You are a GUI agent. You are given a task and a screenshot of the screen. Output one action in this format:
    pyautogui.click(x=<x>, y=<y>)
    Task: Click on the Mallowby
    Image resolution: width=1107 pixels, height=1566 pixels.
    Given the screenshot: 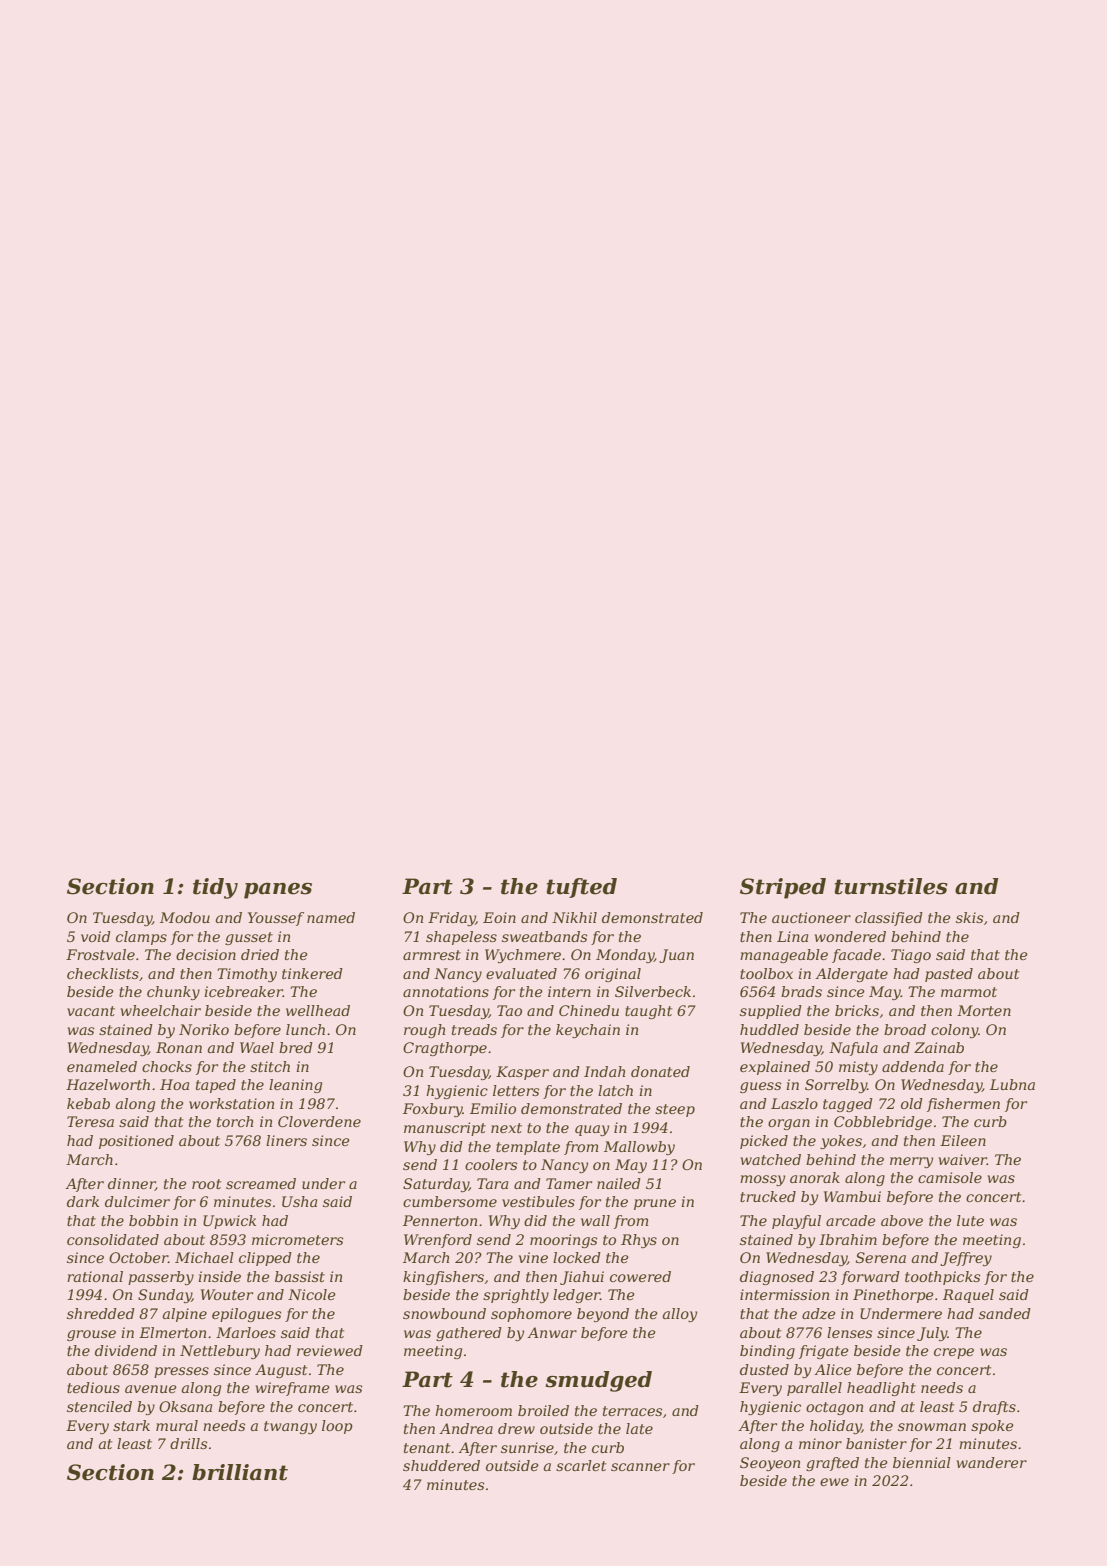 What is the action you would take?
    pyautogui.click(x=639, y=1148)
